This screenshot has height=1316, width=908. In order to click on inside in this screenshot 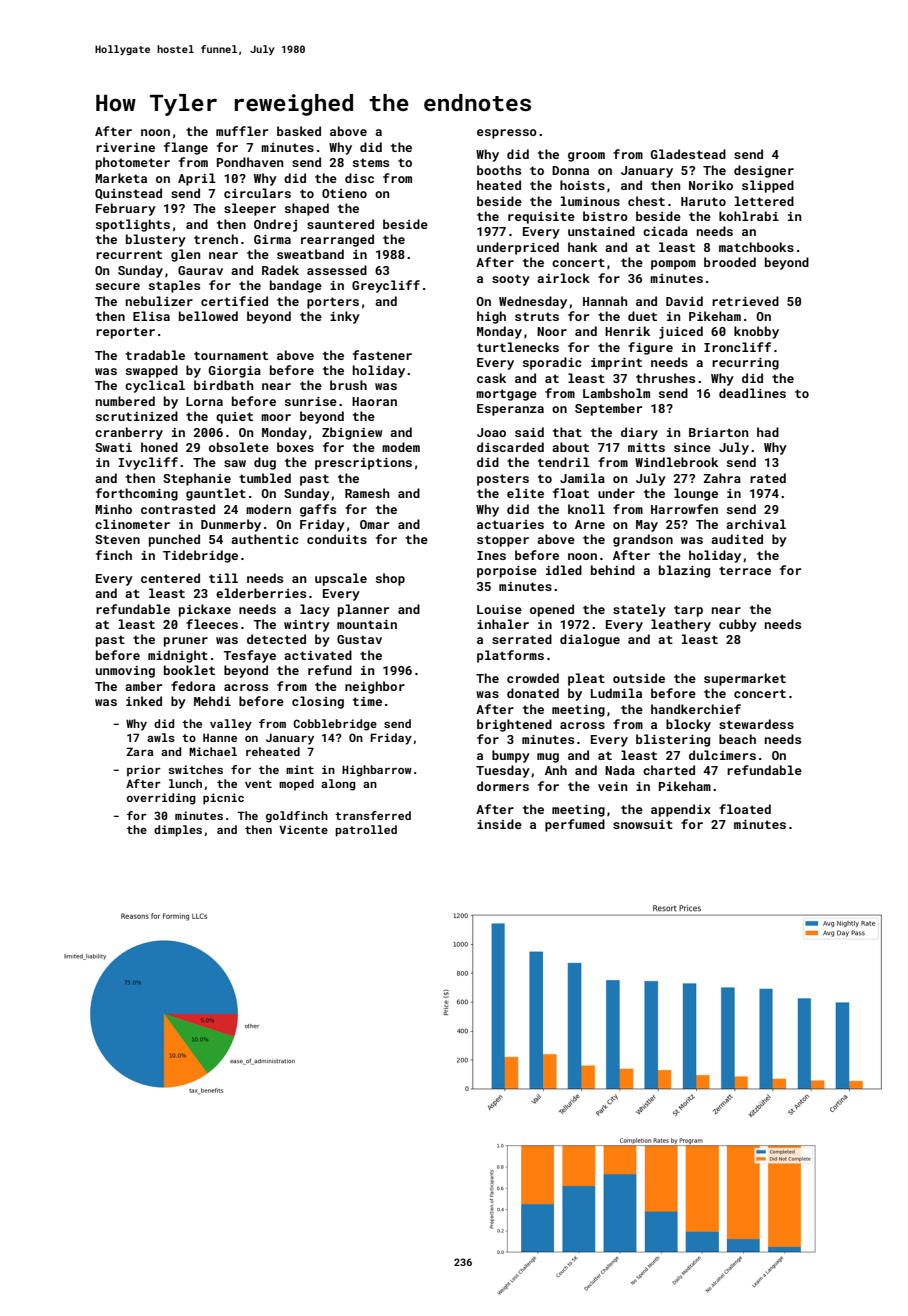, I will do `click(499, 824)`.
